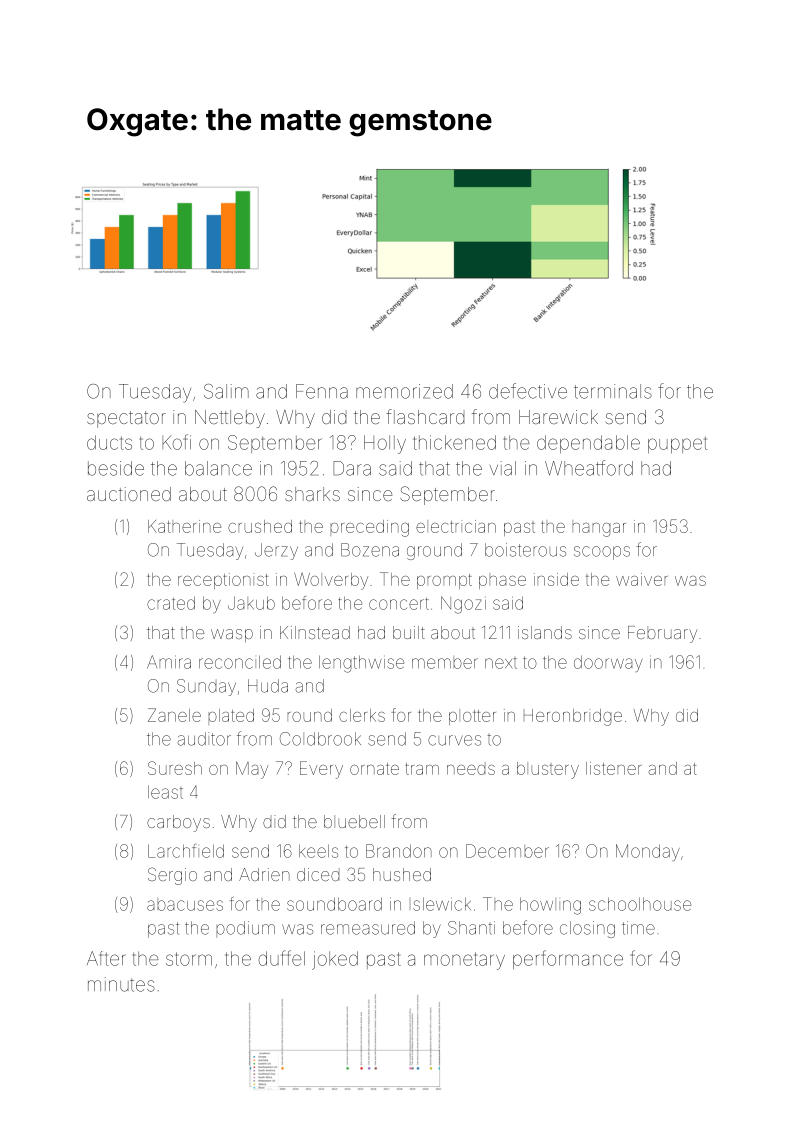 This image has width=802, height=1138. I want to click on crated, so click(171, 603).
